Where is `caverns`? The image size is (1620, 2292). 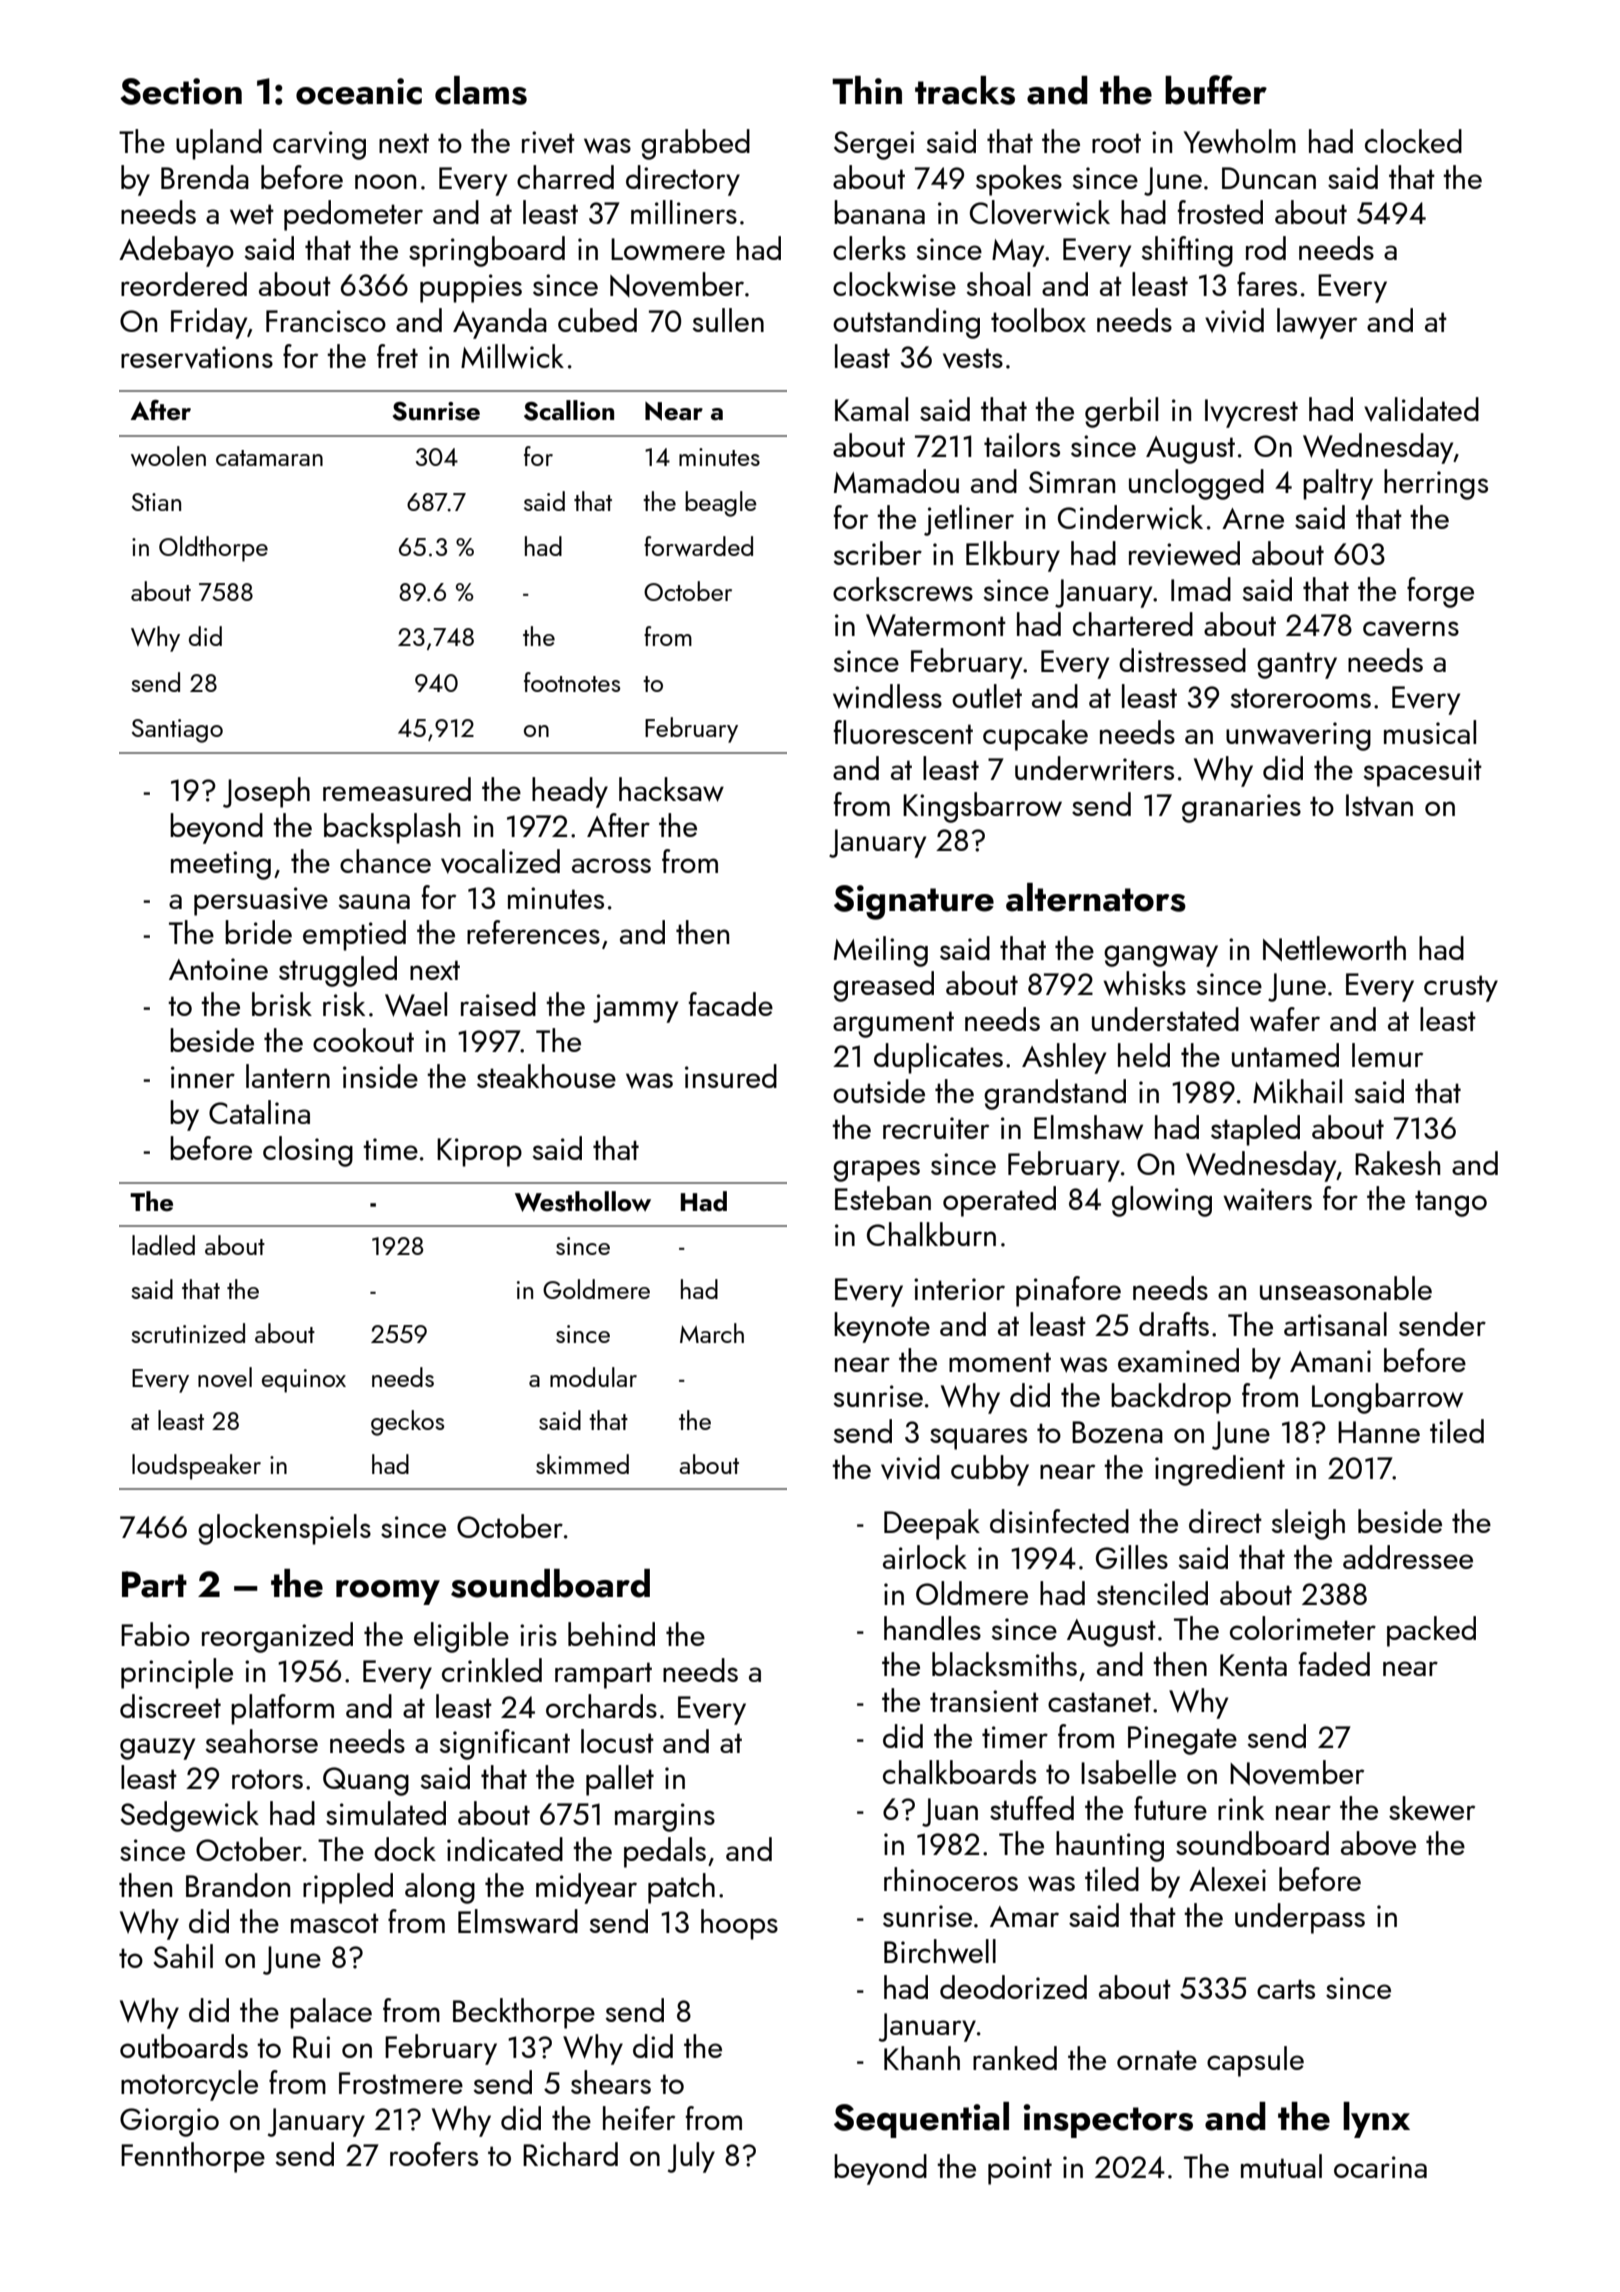 caverns is located at coordinates (1411, 629).
